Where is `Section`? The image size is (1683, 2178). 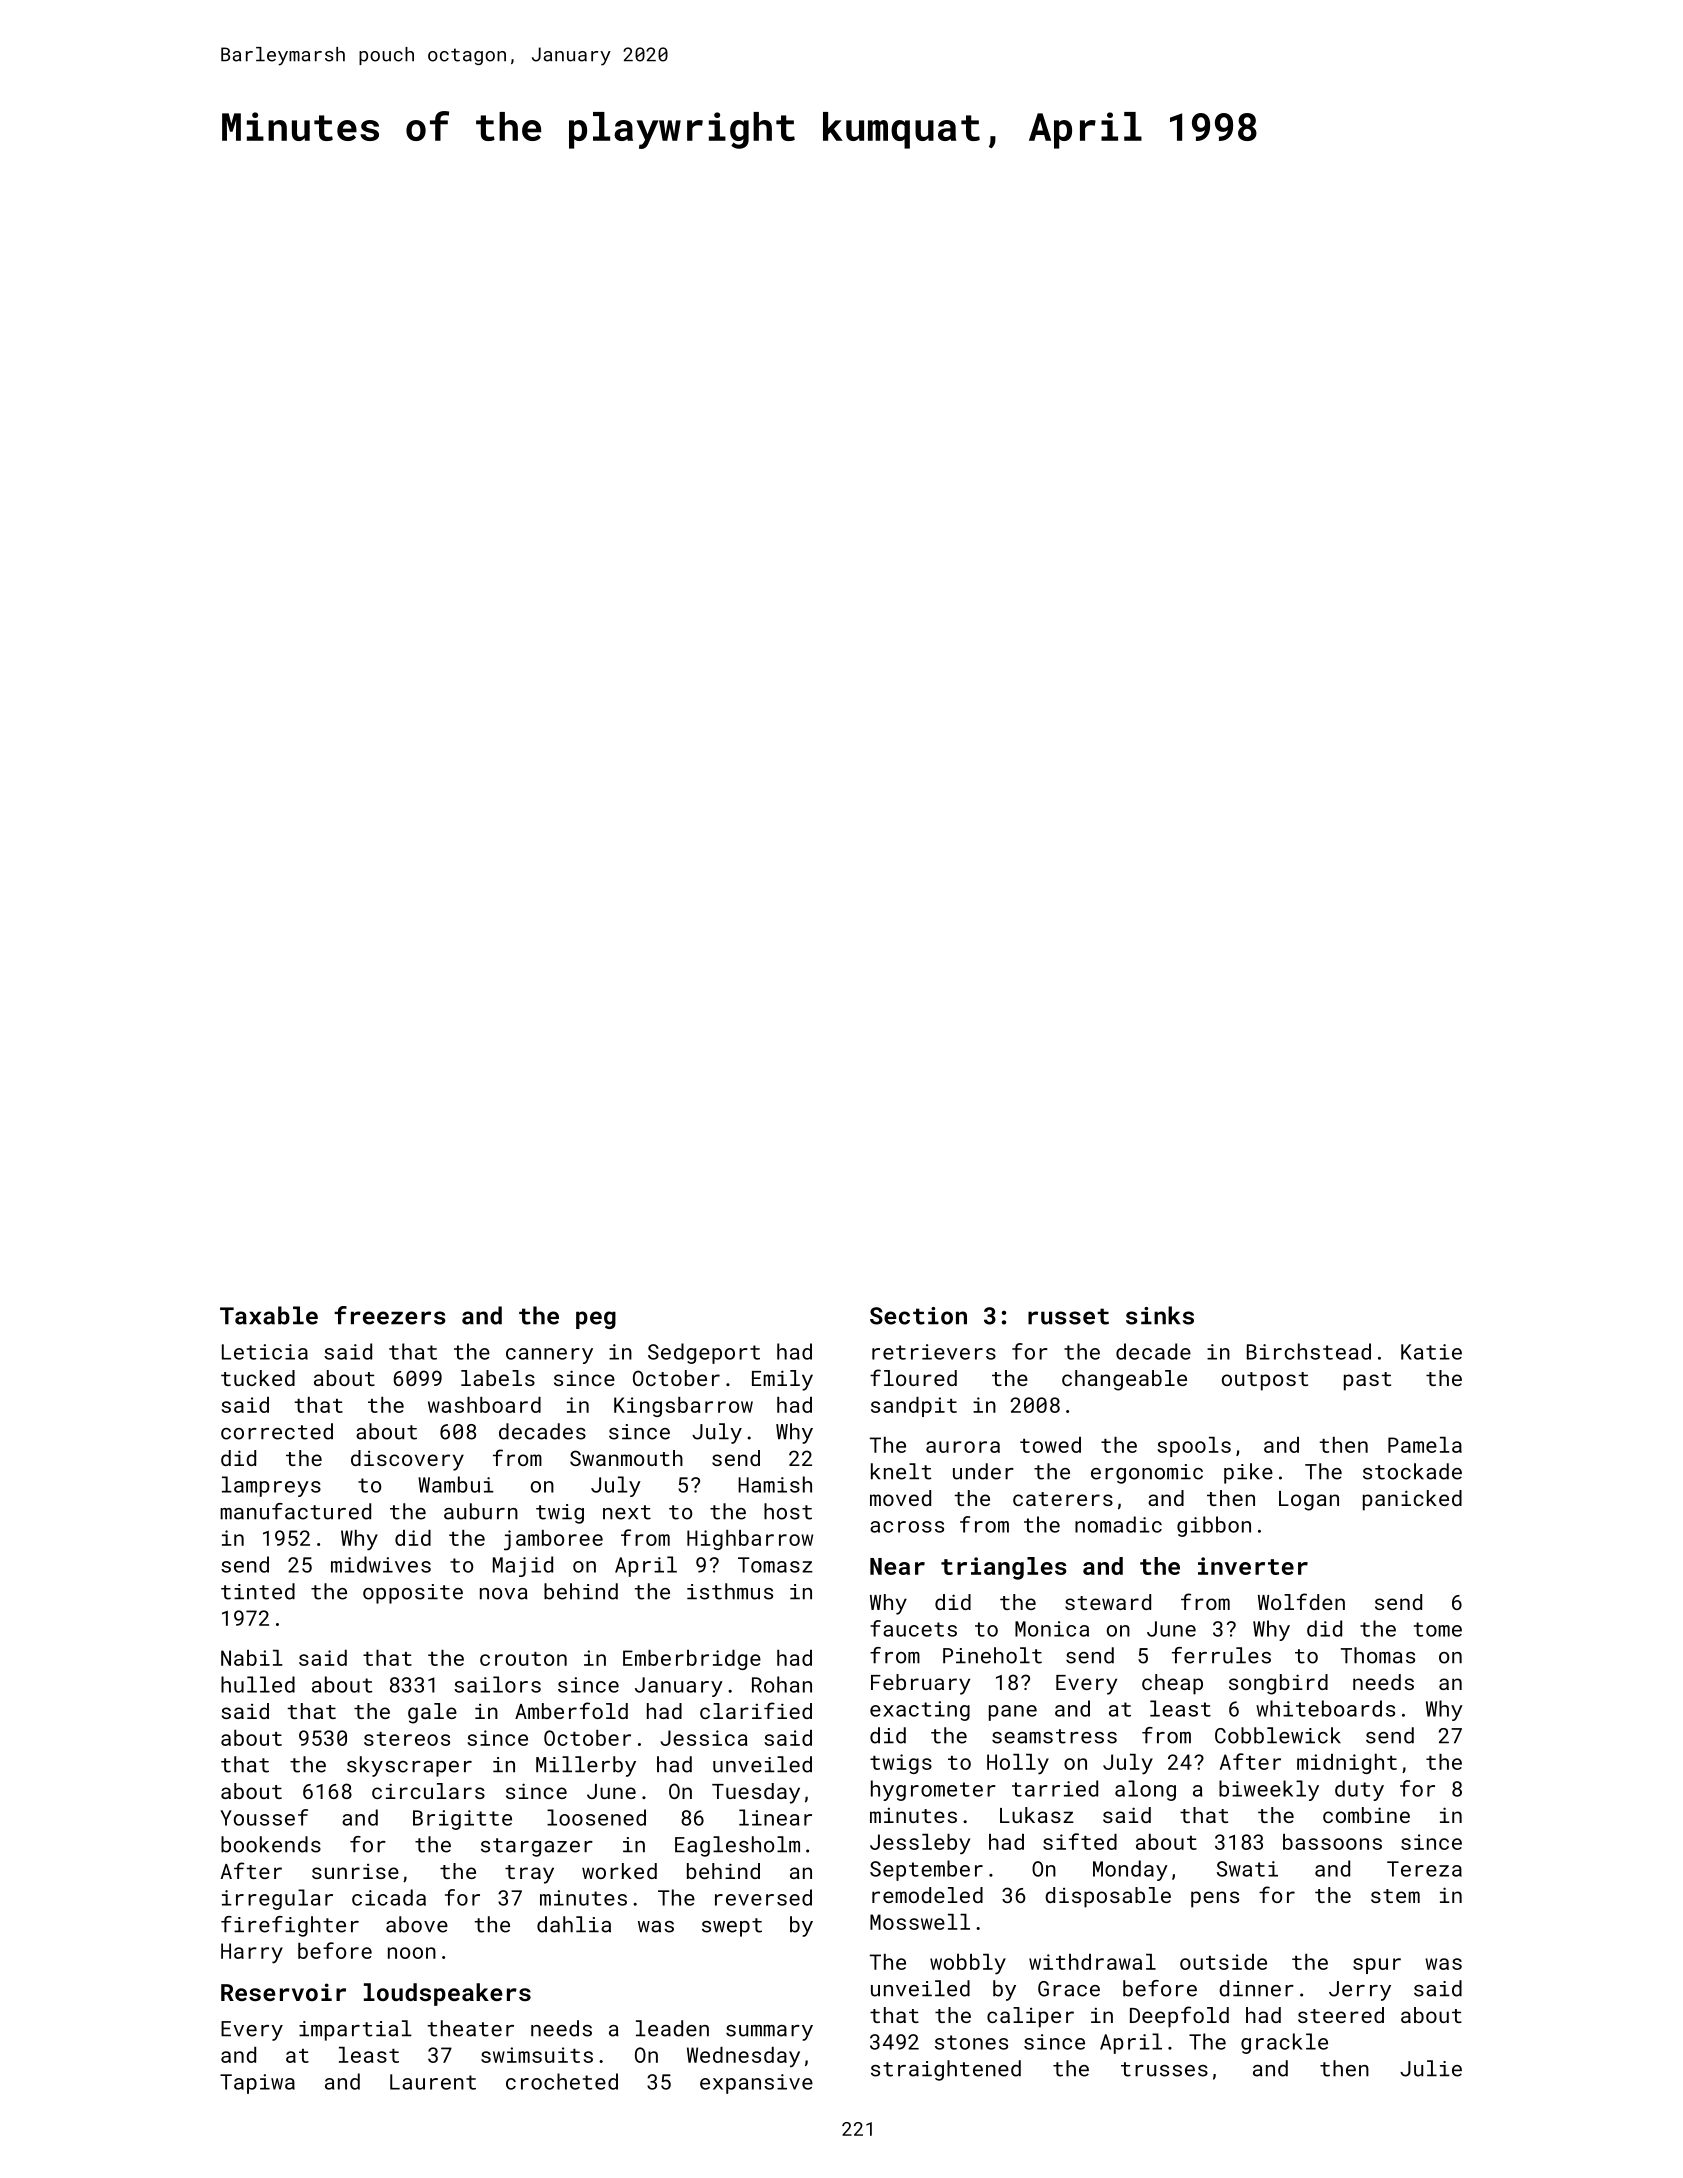
Section is located at coordinates (918, 1316).
